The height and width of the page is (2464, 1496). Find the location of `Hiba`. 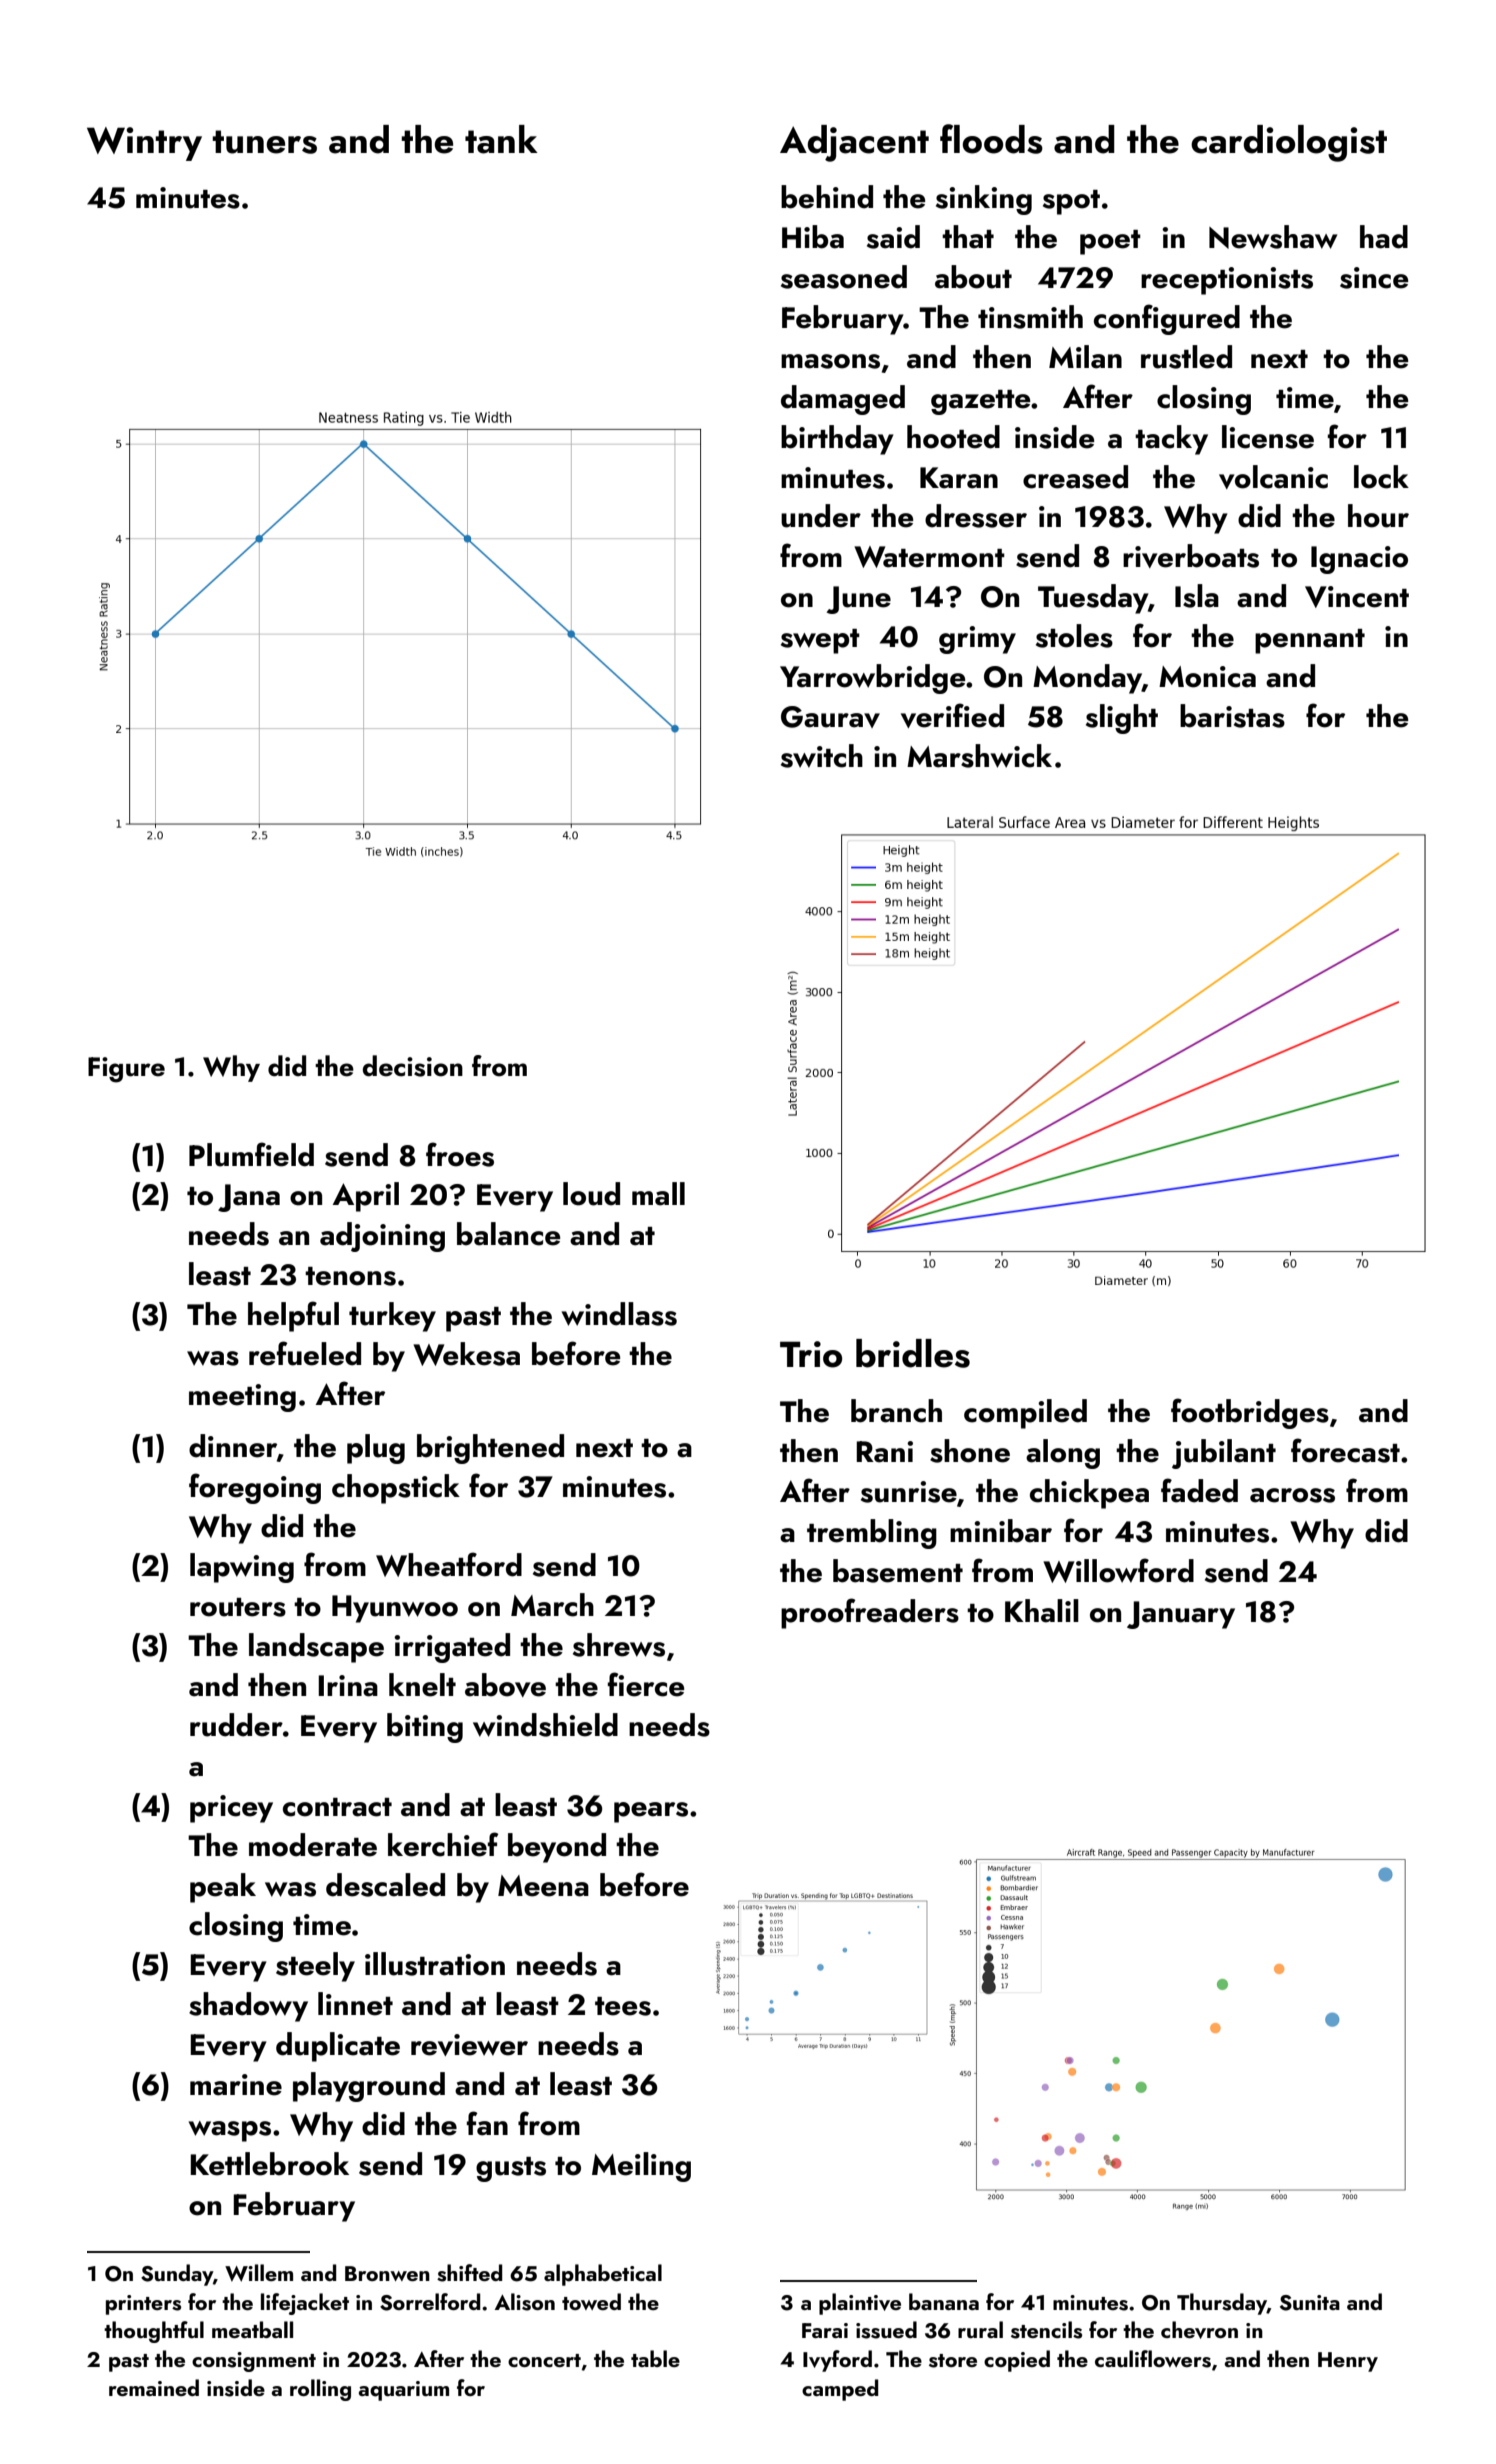

Hiba is located at coordinates (813, 237).
